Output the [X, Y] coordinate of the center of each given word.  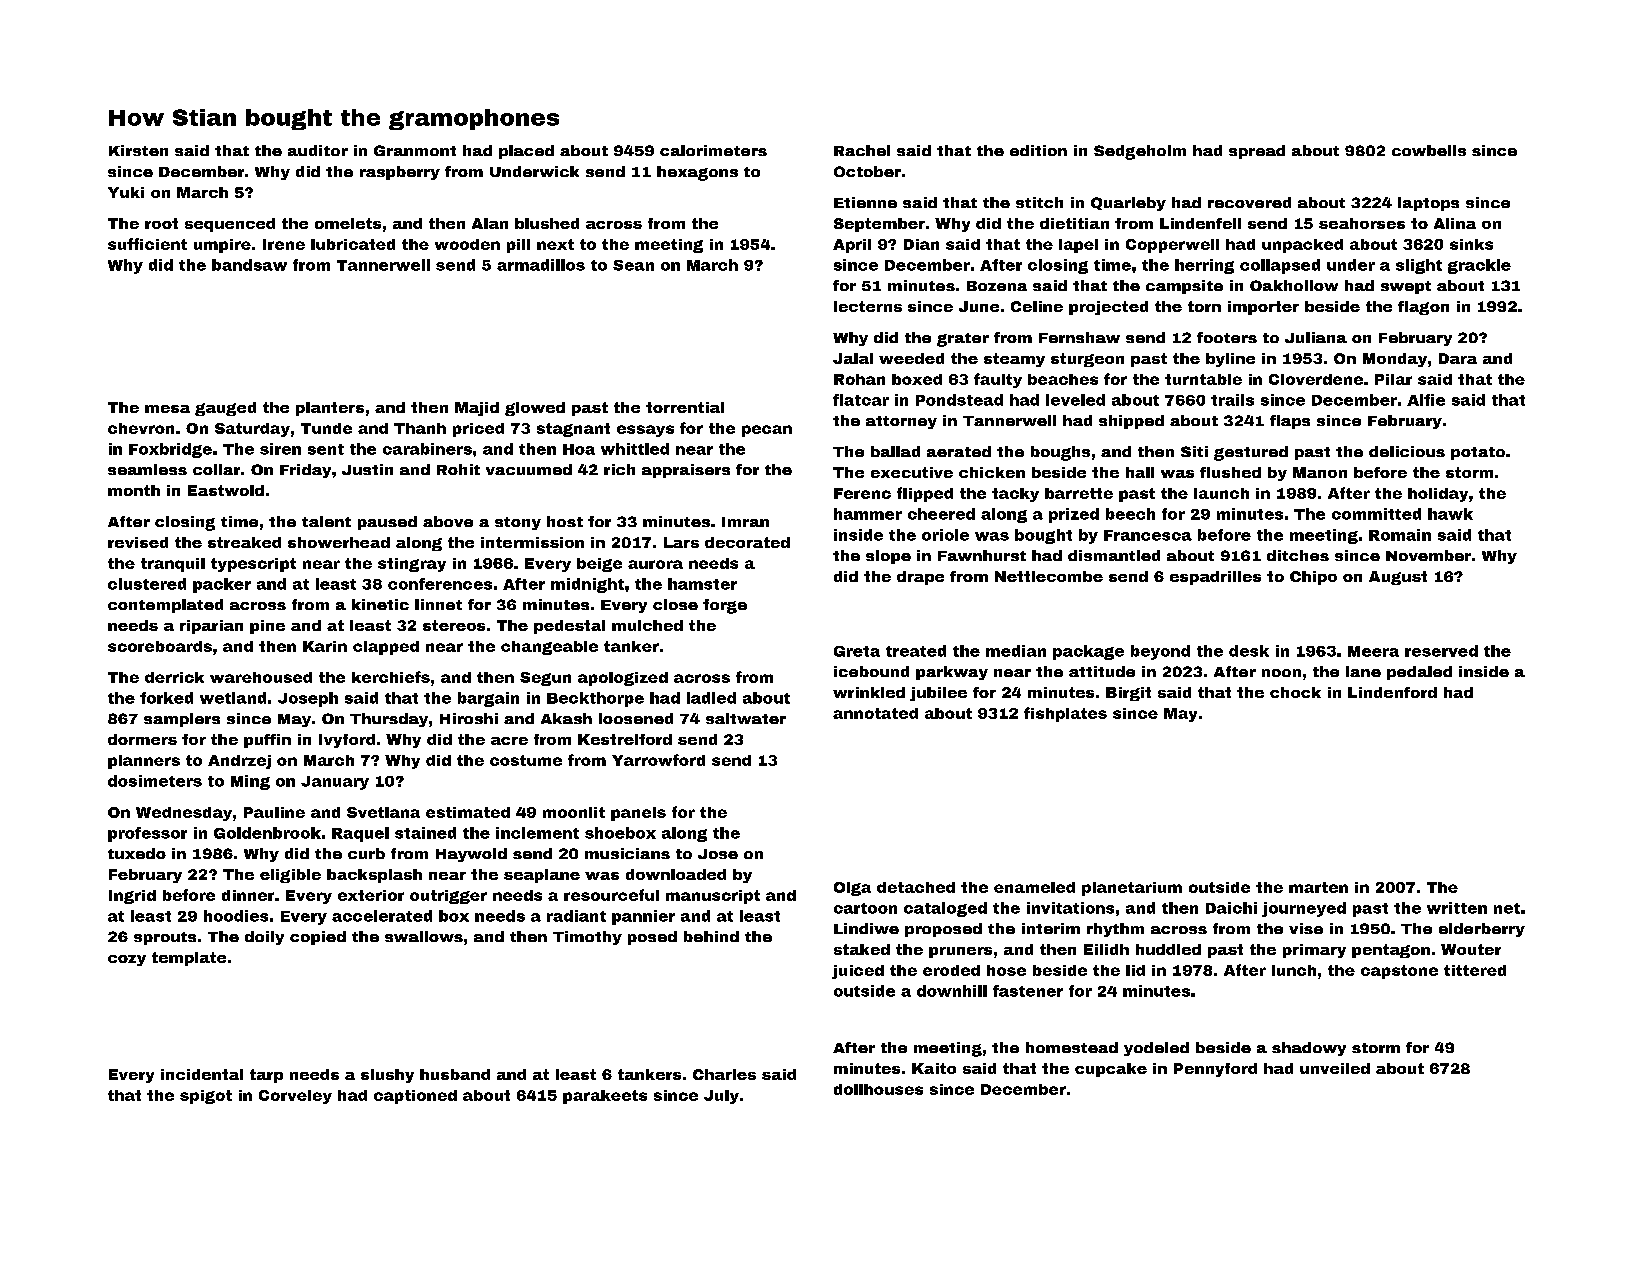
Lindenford [1392, 692]
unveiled [1335, 1068]
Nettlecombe [1049, 576]
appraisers [686, 471]
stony [518, 523]
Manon [1320, 472]
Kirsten [138, 150]
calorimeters [713, 150]
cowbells [1429, 150]
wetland [233, 698]
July [721, 1097]
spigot [206, 1097]
